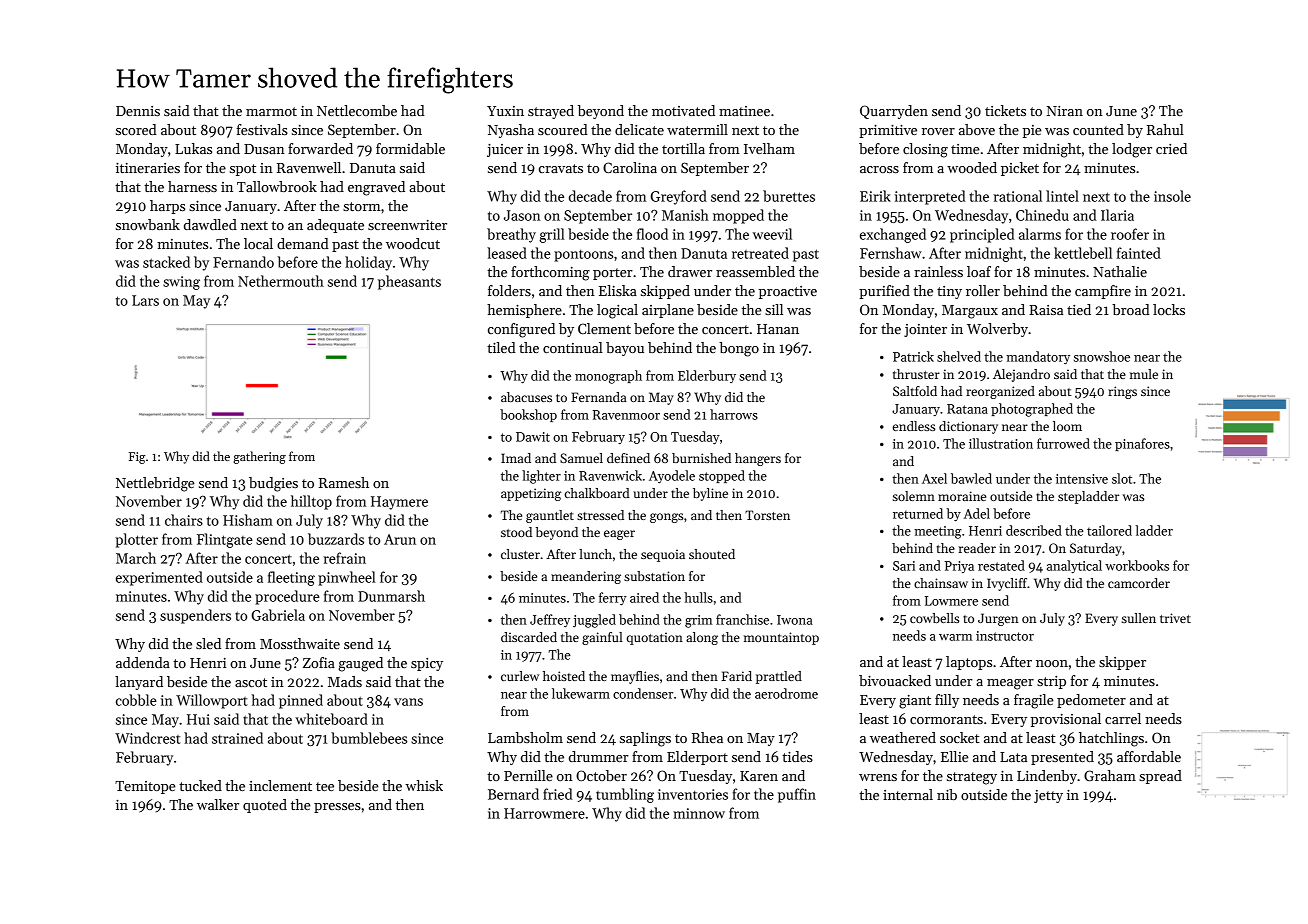 The image size is (1308, 924). What do you see at coordinates (1064, 111) in the page?
I see `Niran` at bounding box center [1064, 111].
